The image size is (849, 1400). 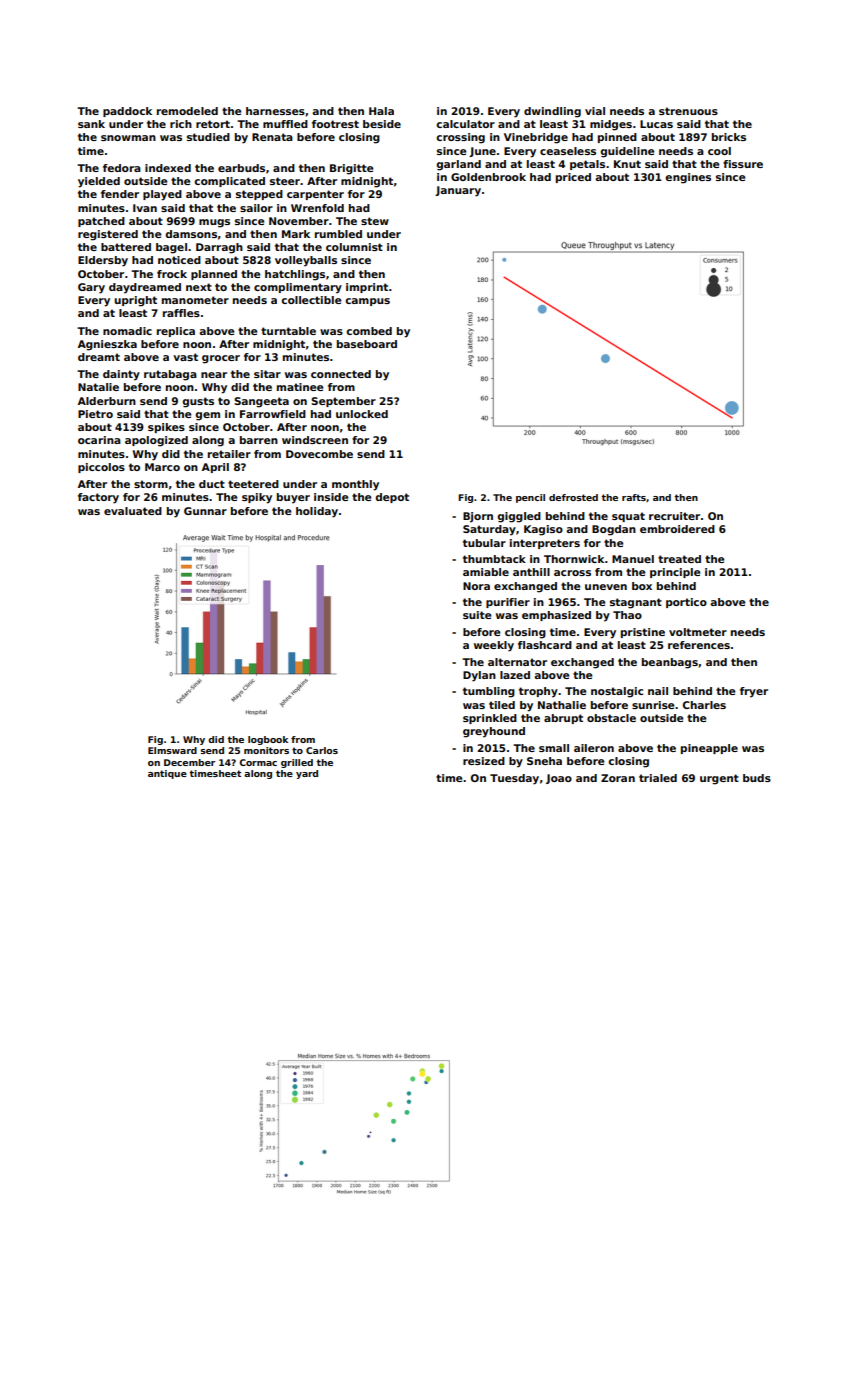 What do you see at coordinates (258, 762) in the document?
I see `Cormac` at bounding box center [258, 762].
